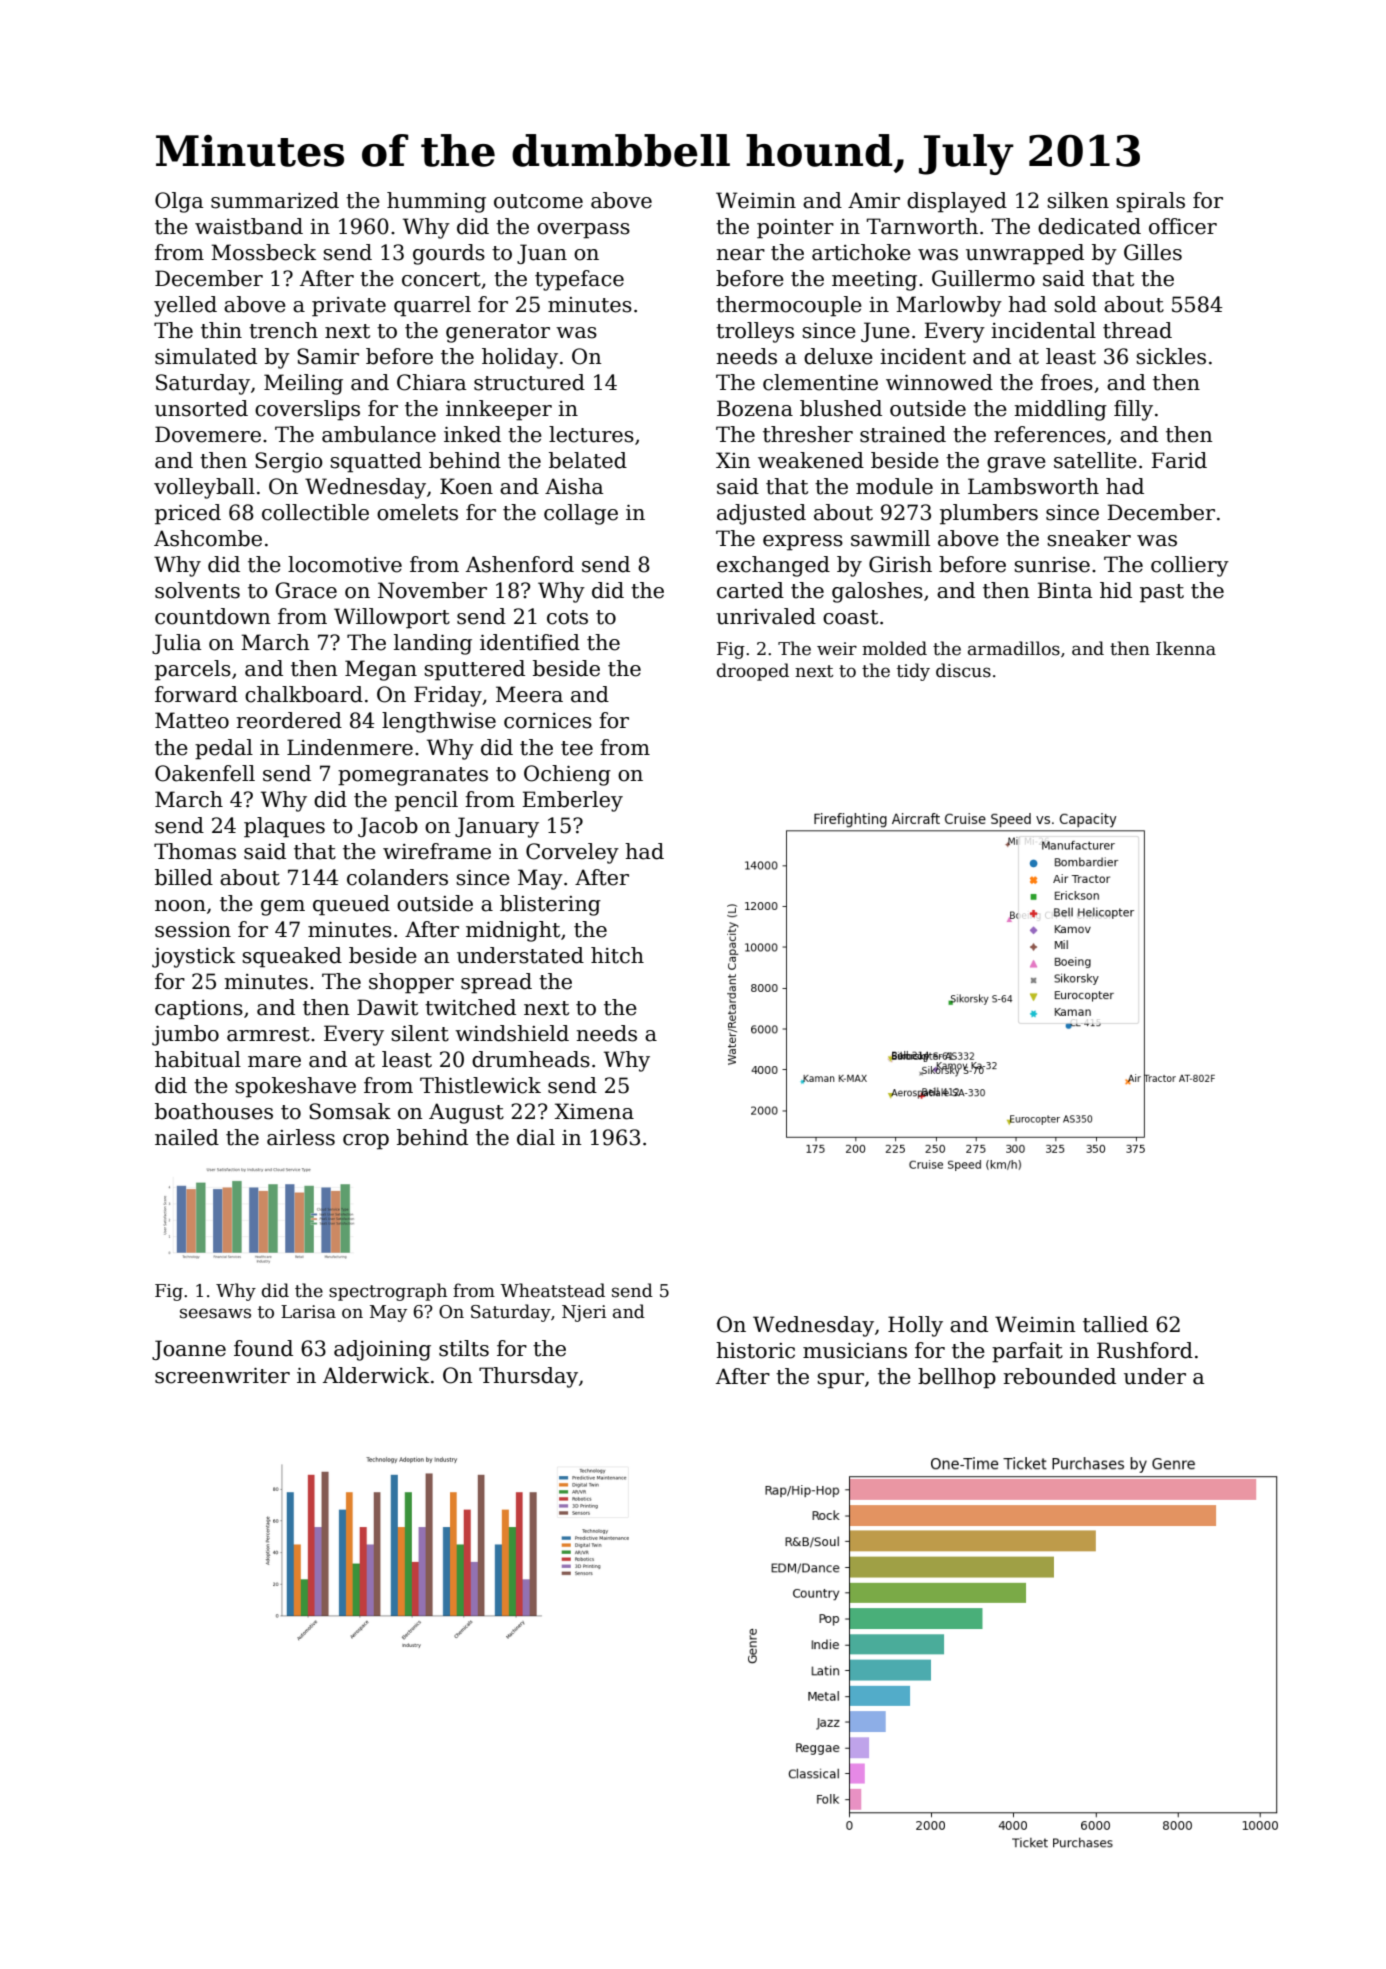 The width and height of the screenshot is (1386, 1969). I want to click on Ximena, so click(594, 1111).
